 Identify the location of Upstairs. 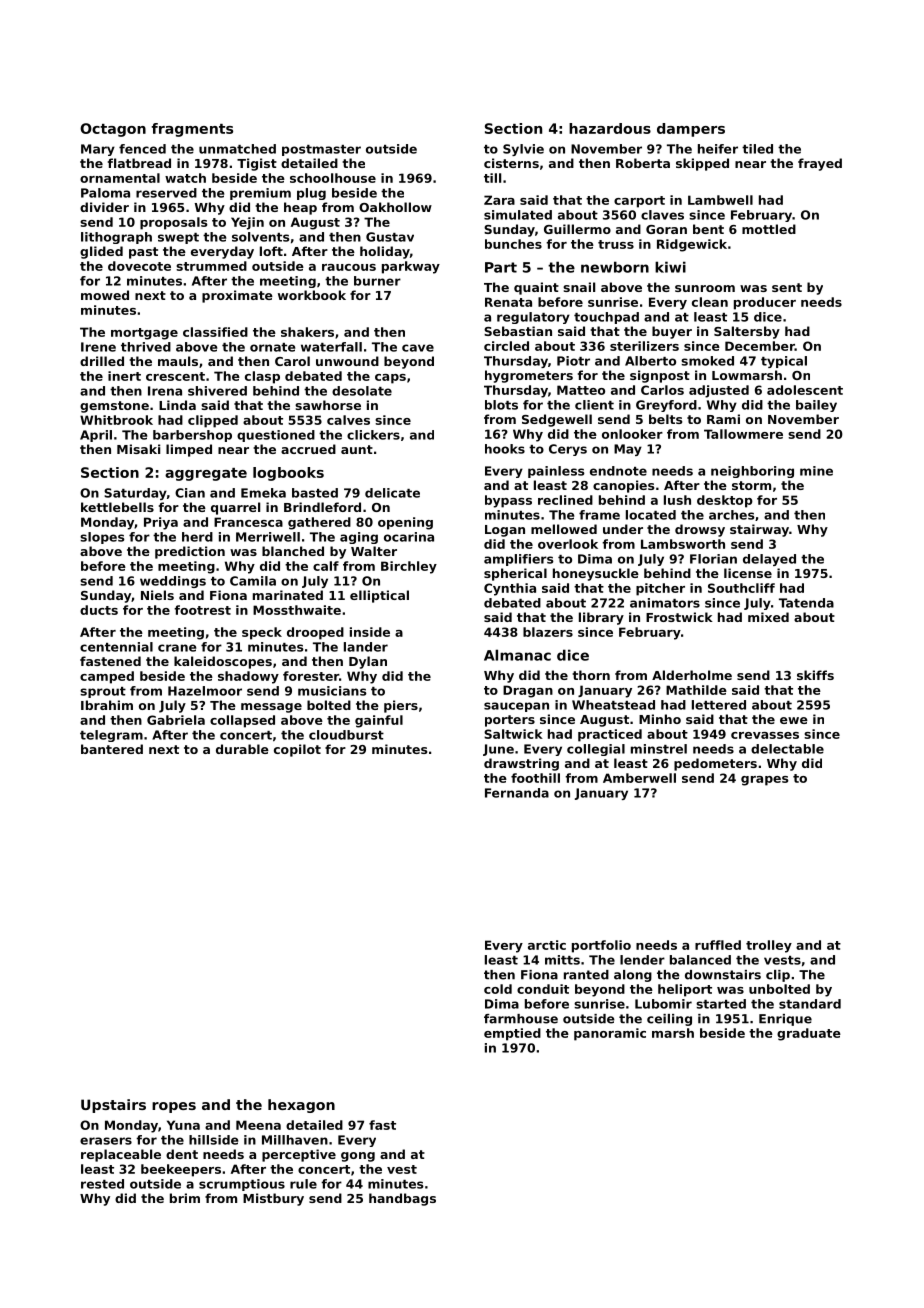
(113, 1106).
